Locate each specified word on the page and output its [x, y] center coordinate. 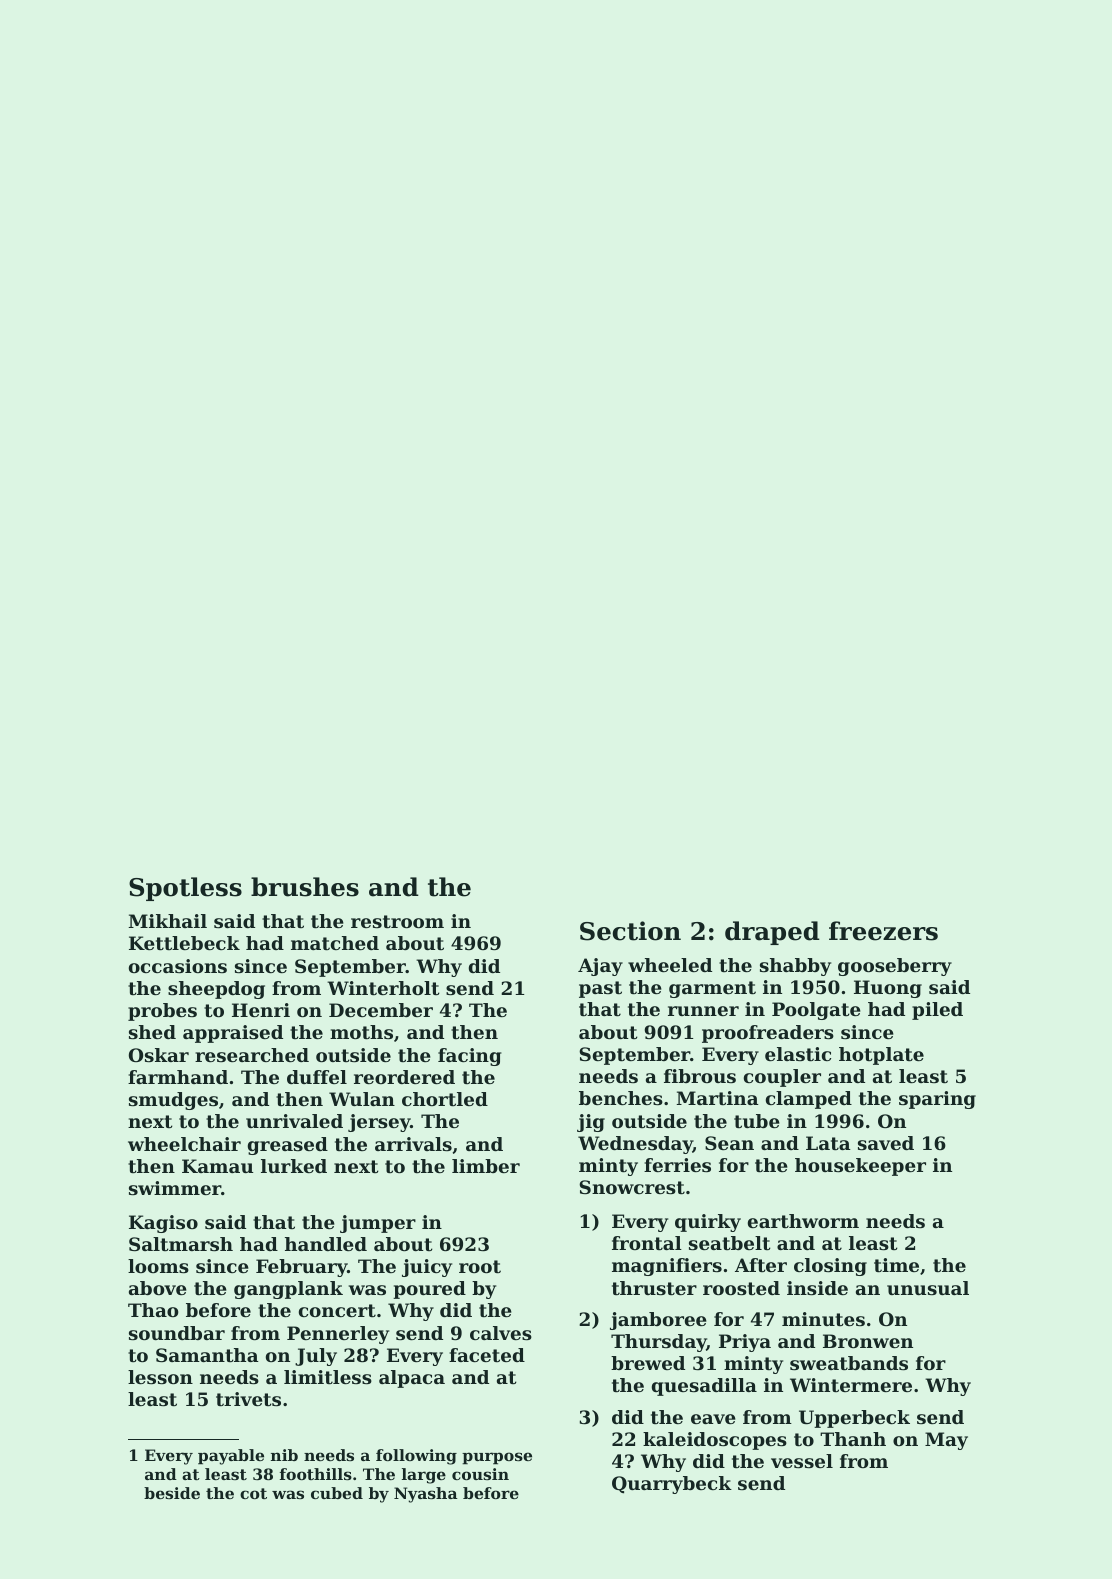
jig [591, 1123]
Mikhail [168, 921]
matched [335, 943]
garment [712, 989]
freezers [883, 931]
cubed [337, 1493]
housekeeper [860, 1167]
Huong [888, 989]
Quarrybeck [672, 1485]
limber [486, 1166]
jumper [378, 1224]
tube [757, 1121]
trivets [248, 1399]
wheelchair [184, 1144]
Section [630, 931]
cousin [480, 1474]
